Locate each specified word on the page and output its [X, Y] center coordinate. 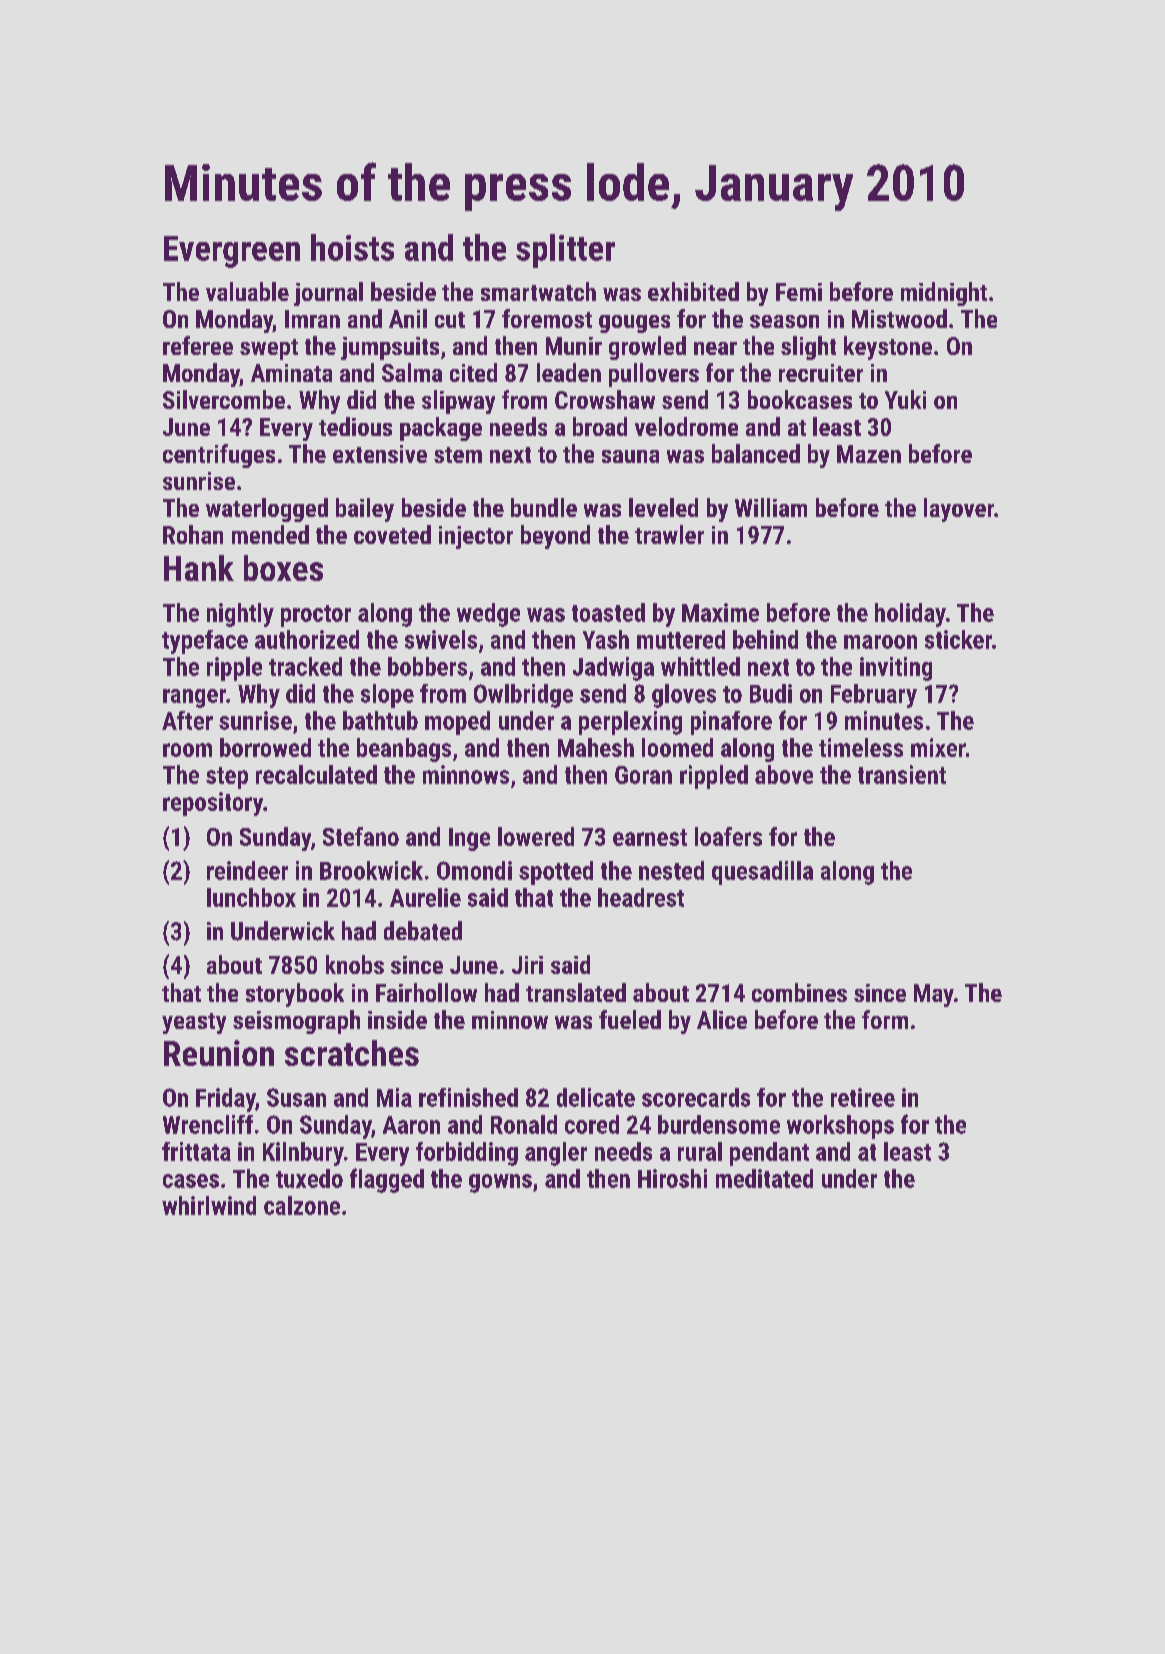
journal [328, 294]
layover [959, 510]
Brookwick [371, 870]
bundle [544, 507]
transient [902, 774]
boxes [283, 568]
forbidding [467, 1154]
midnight [944, 294]
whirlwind [209, 1205]
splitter [565, 251]
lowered [536, 836]
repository [213, 804]
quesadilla [762, 873]
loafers [728, 836]
